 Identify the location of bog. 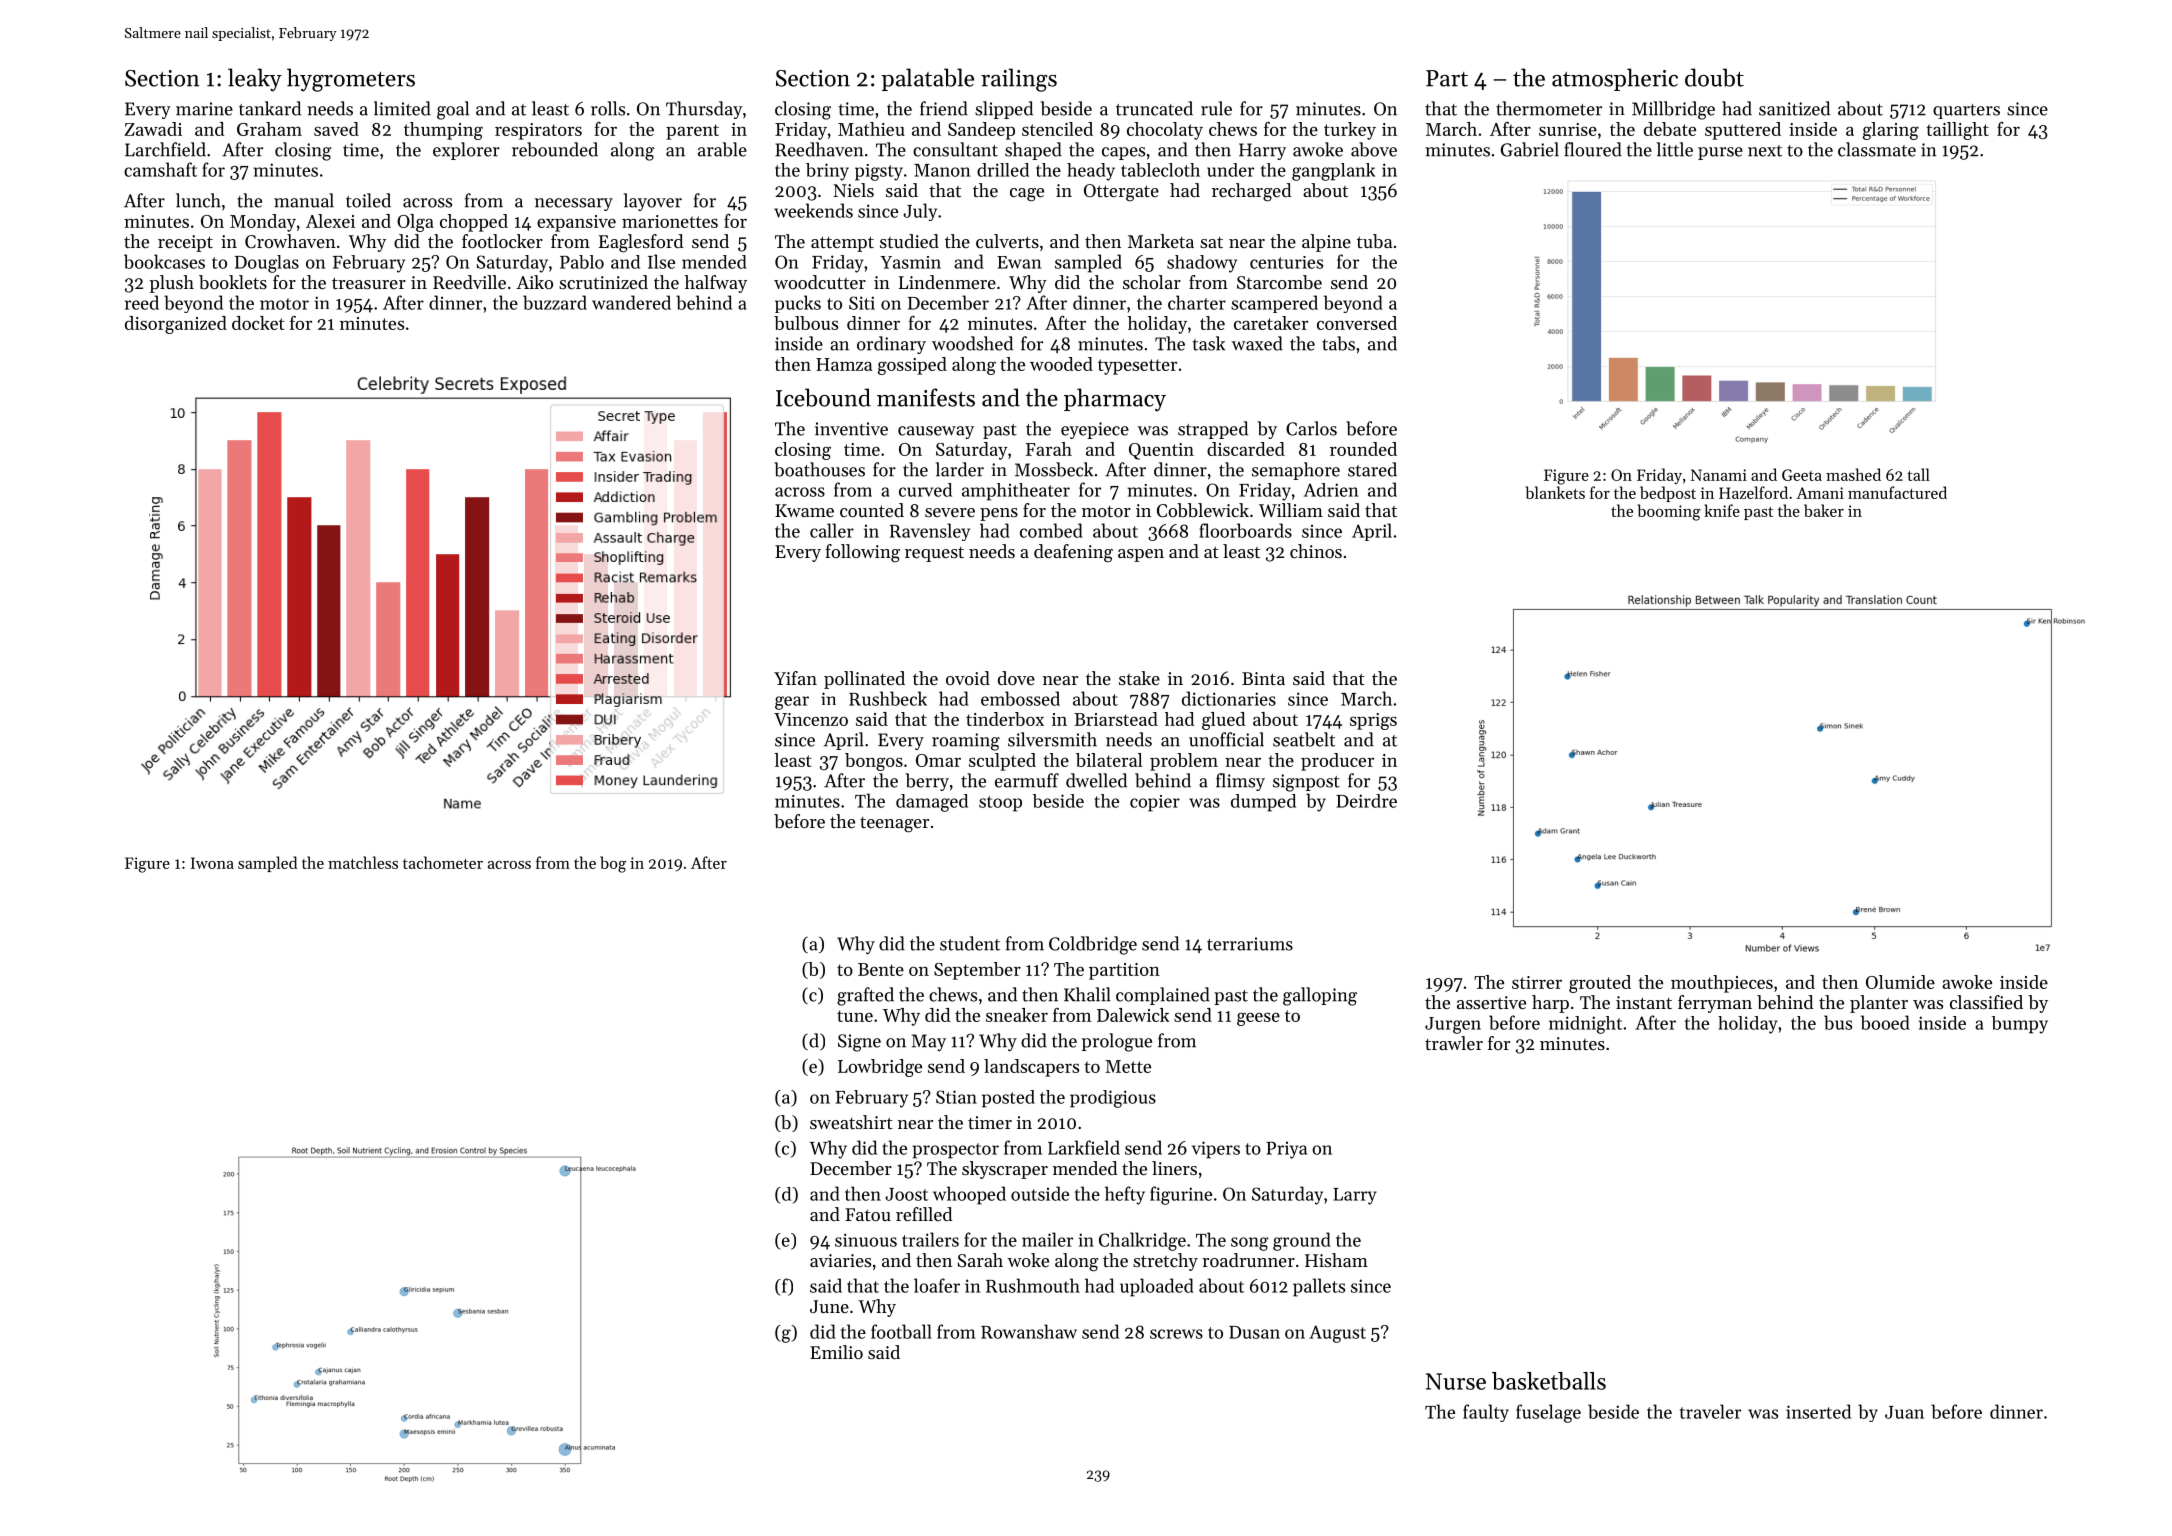
(613, 864).
